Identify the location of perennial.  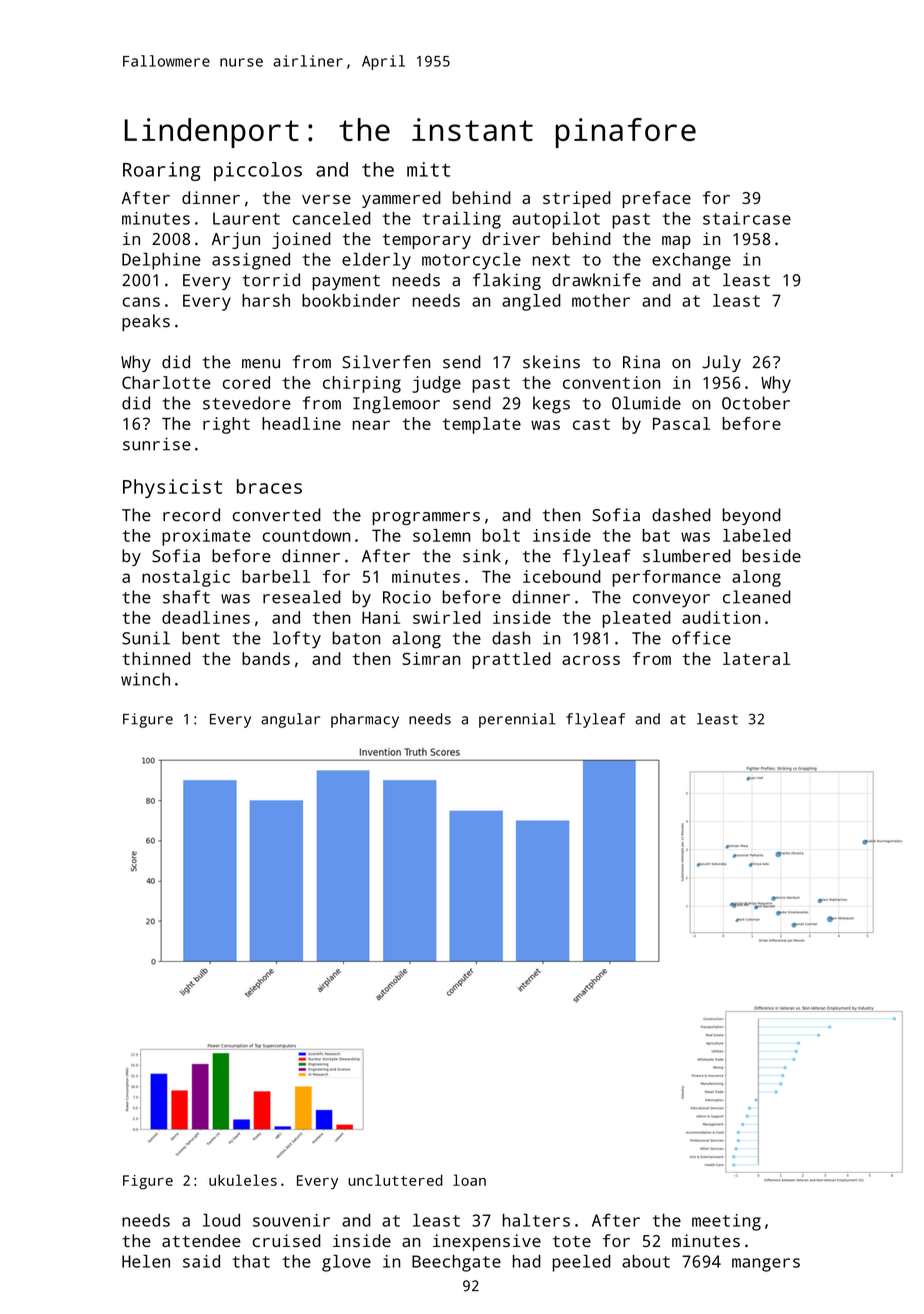
(517, 720).
